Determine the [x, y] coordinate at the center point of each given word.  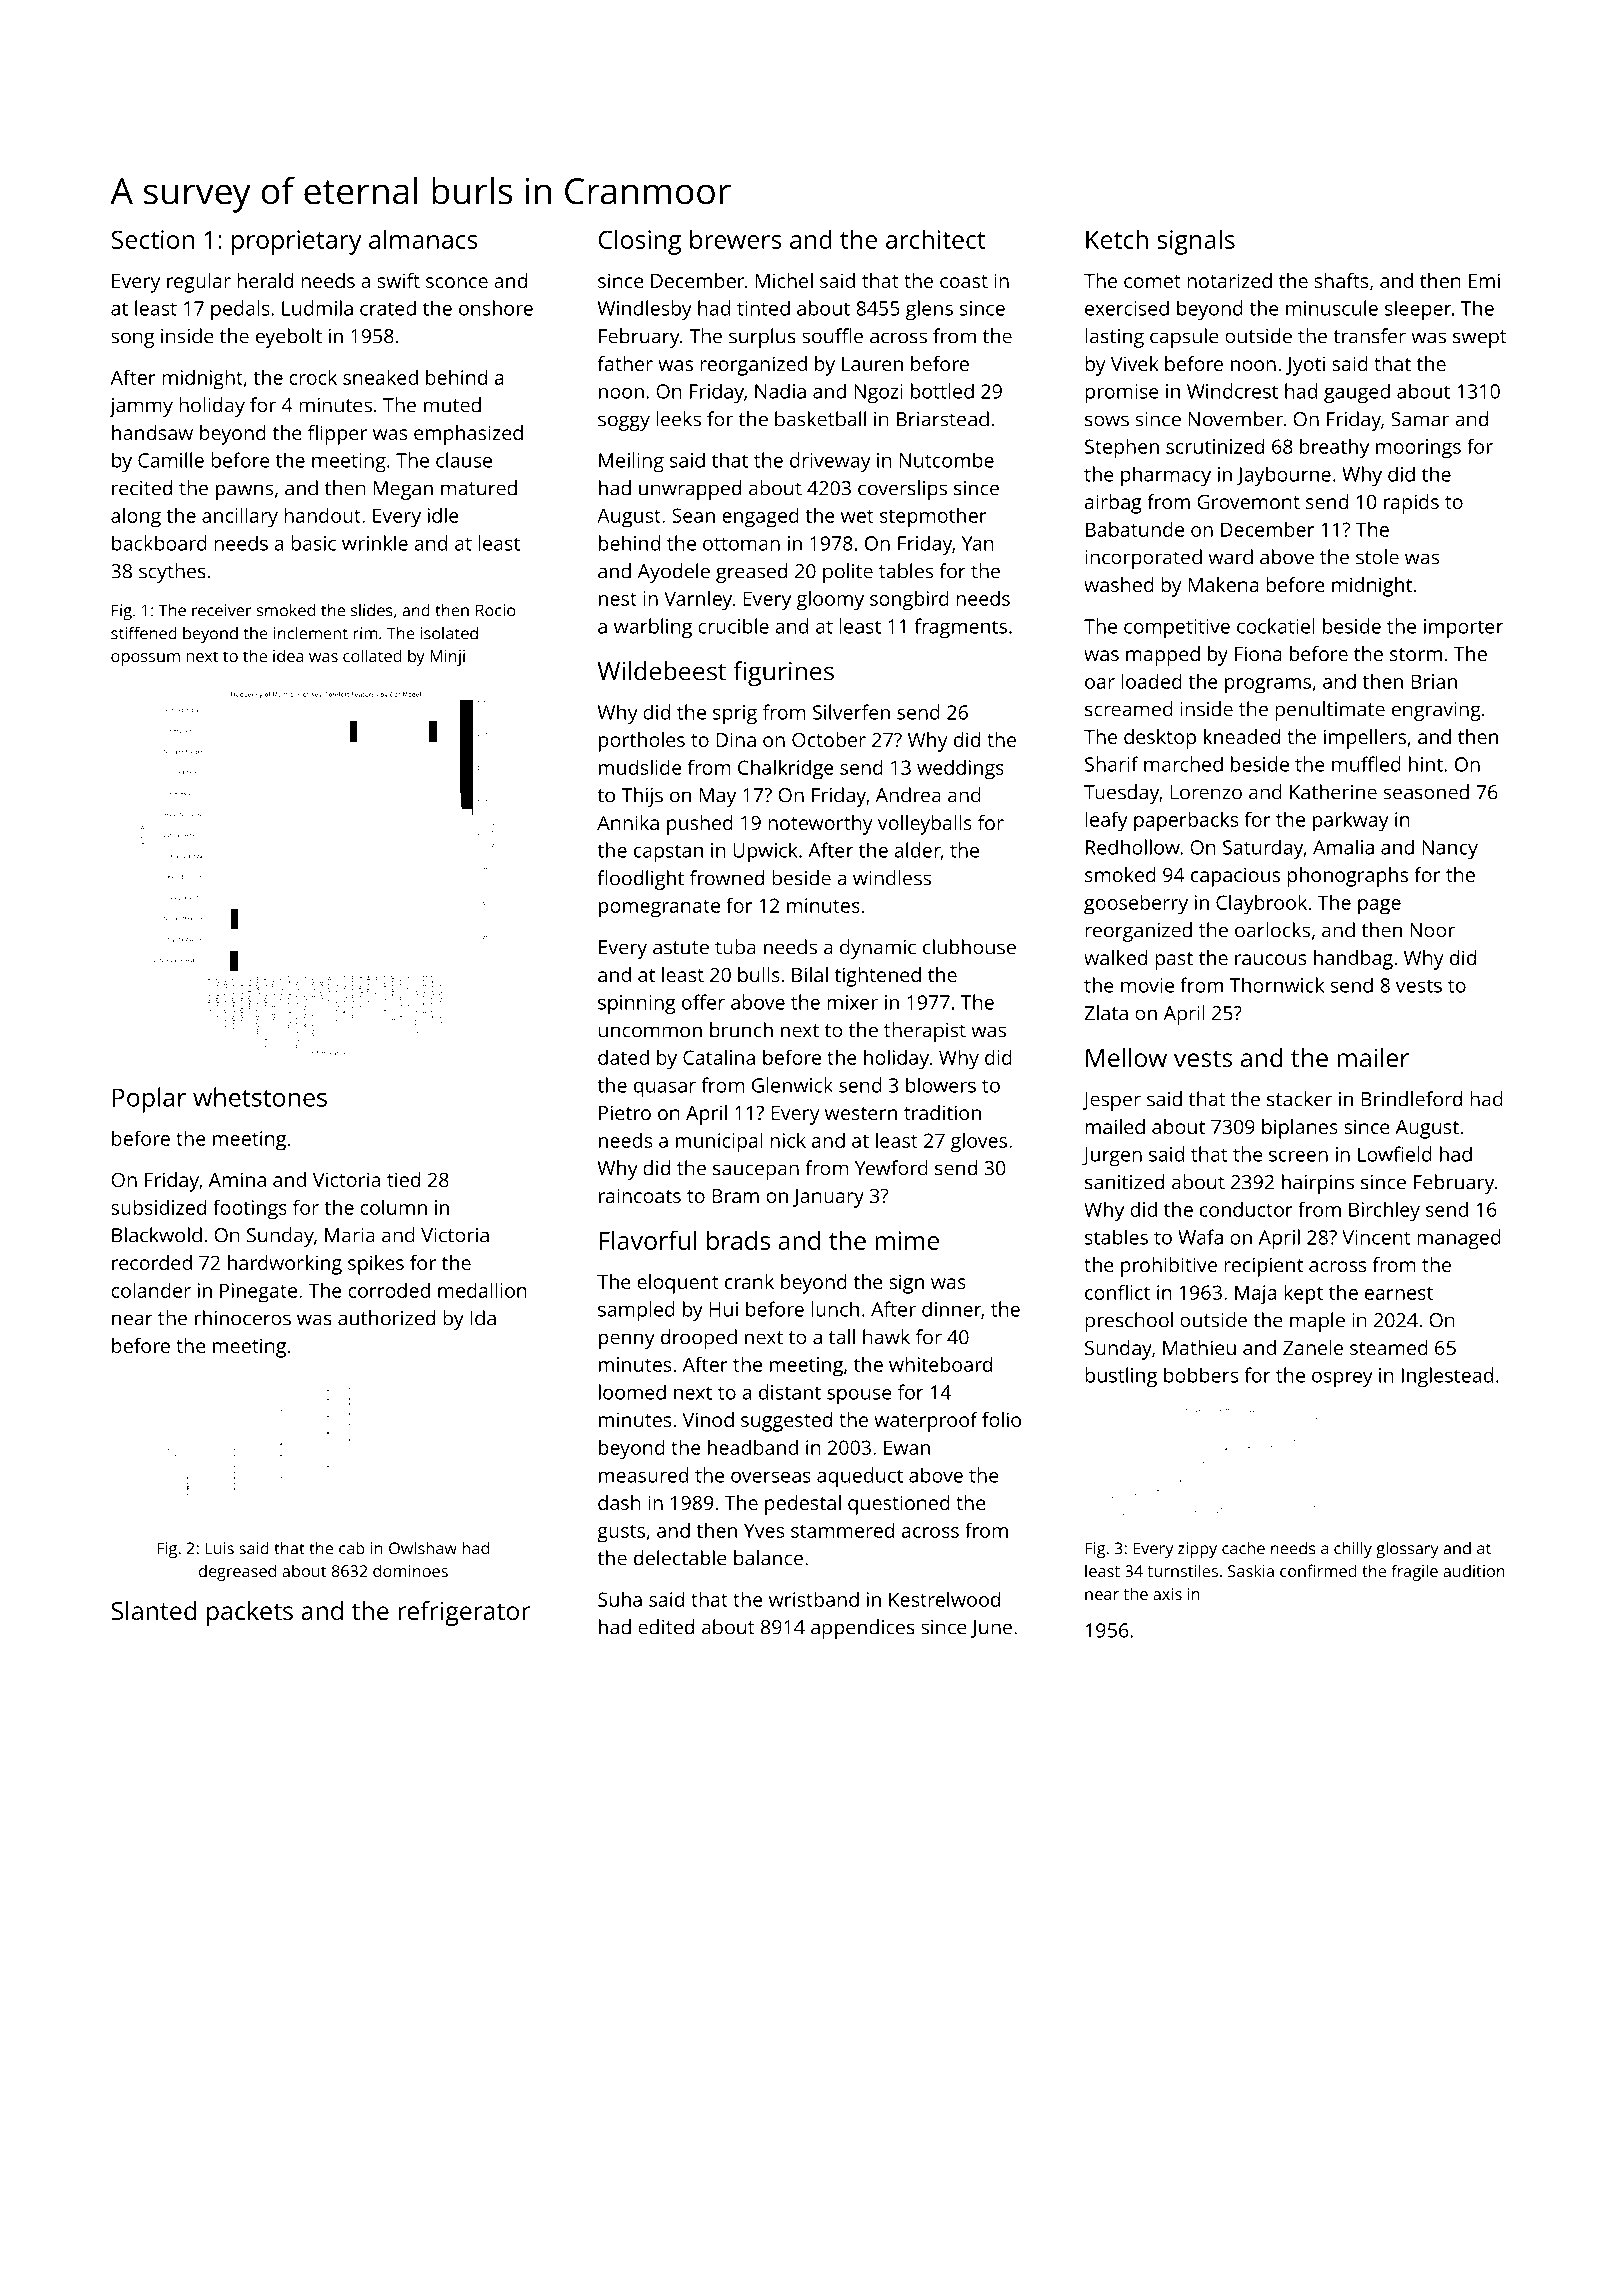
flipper [337, 435]
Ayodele [674, 573]
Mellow [1126, 1057]
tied [403, 1179]
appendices [863, 1629]
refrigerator [464, 1613]
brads [738, 1240]
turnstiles [1183, 1570]
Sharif [1112, 764]
